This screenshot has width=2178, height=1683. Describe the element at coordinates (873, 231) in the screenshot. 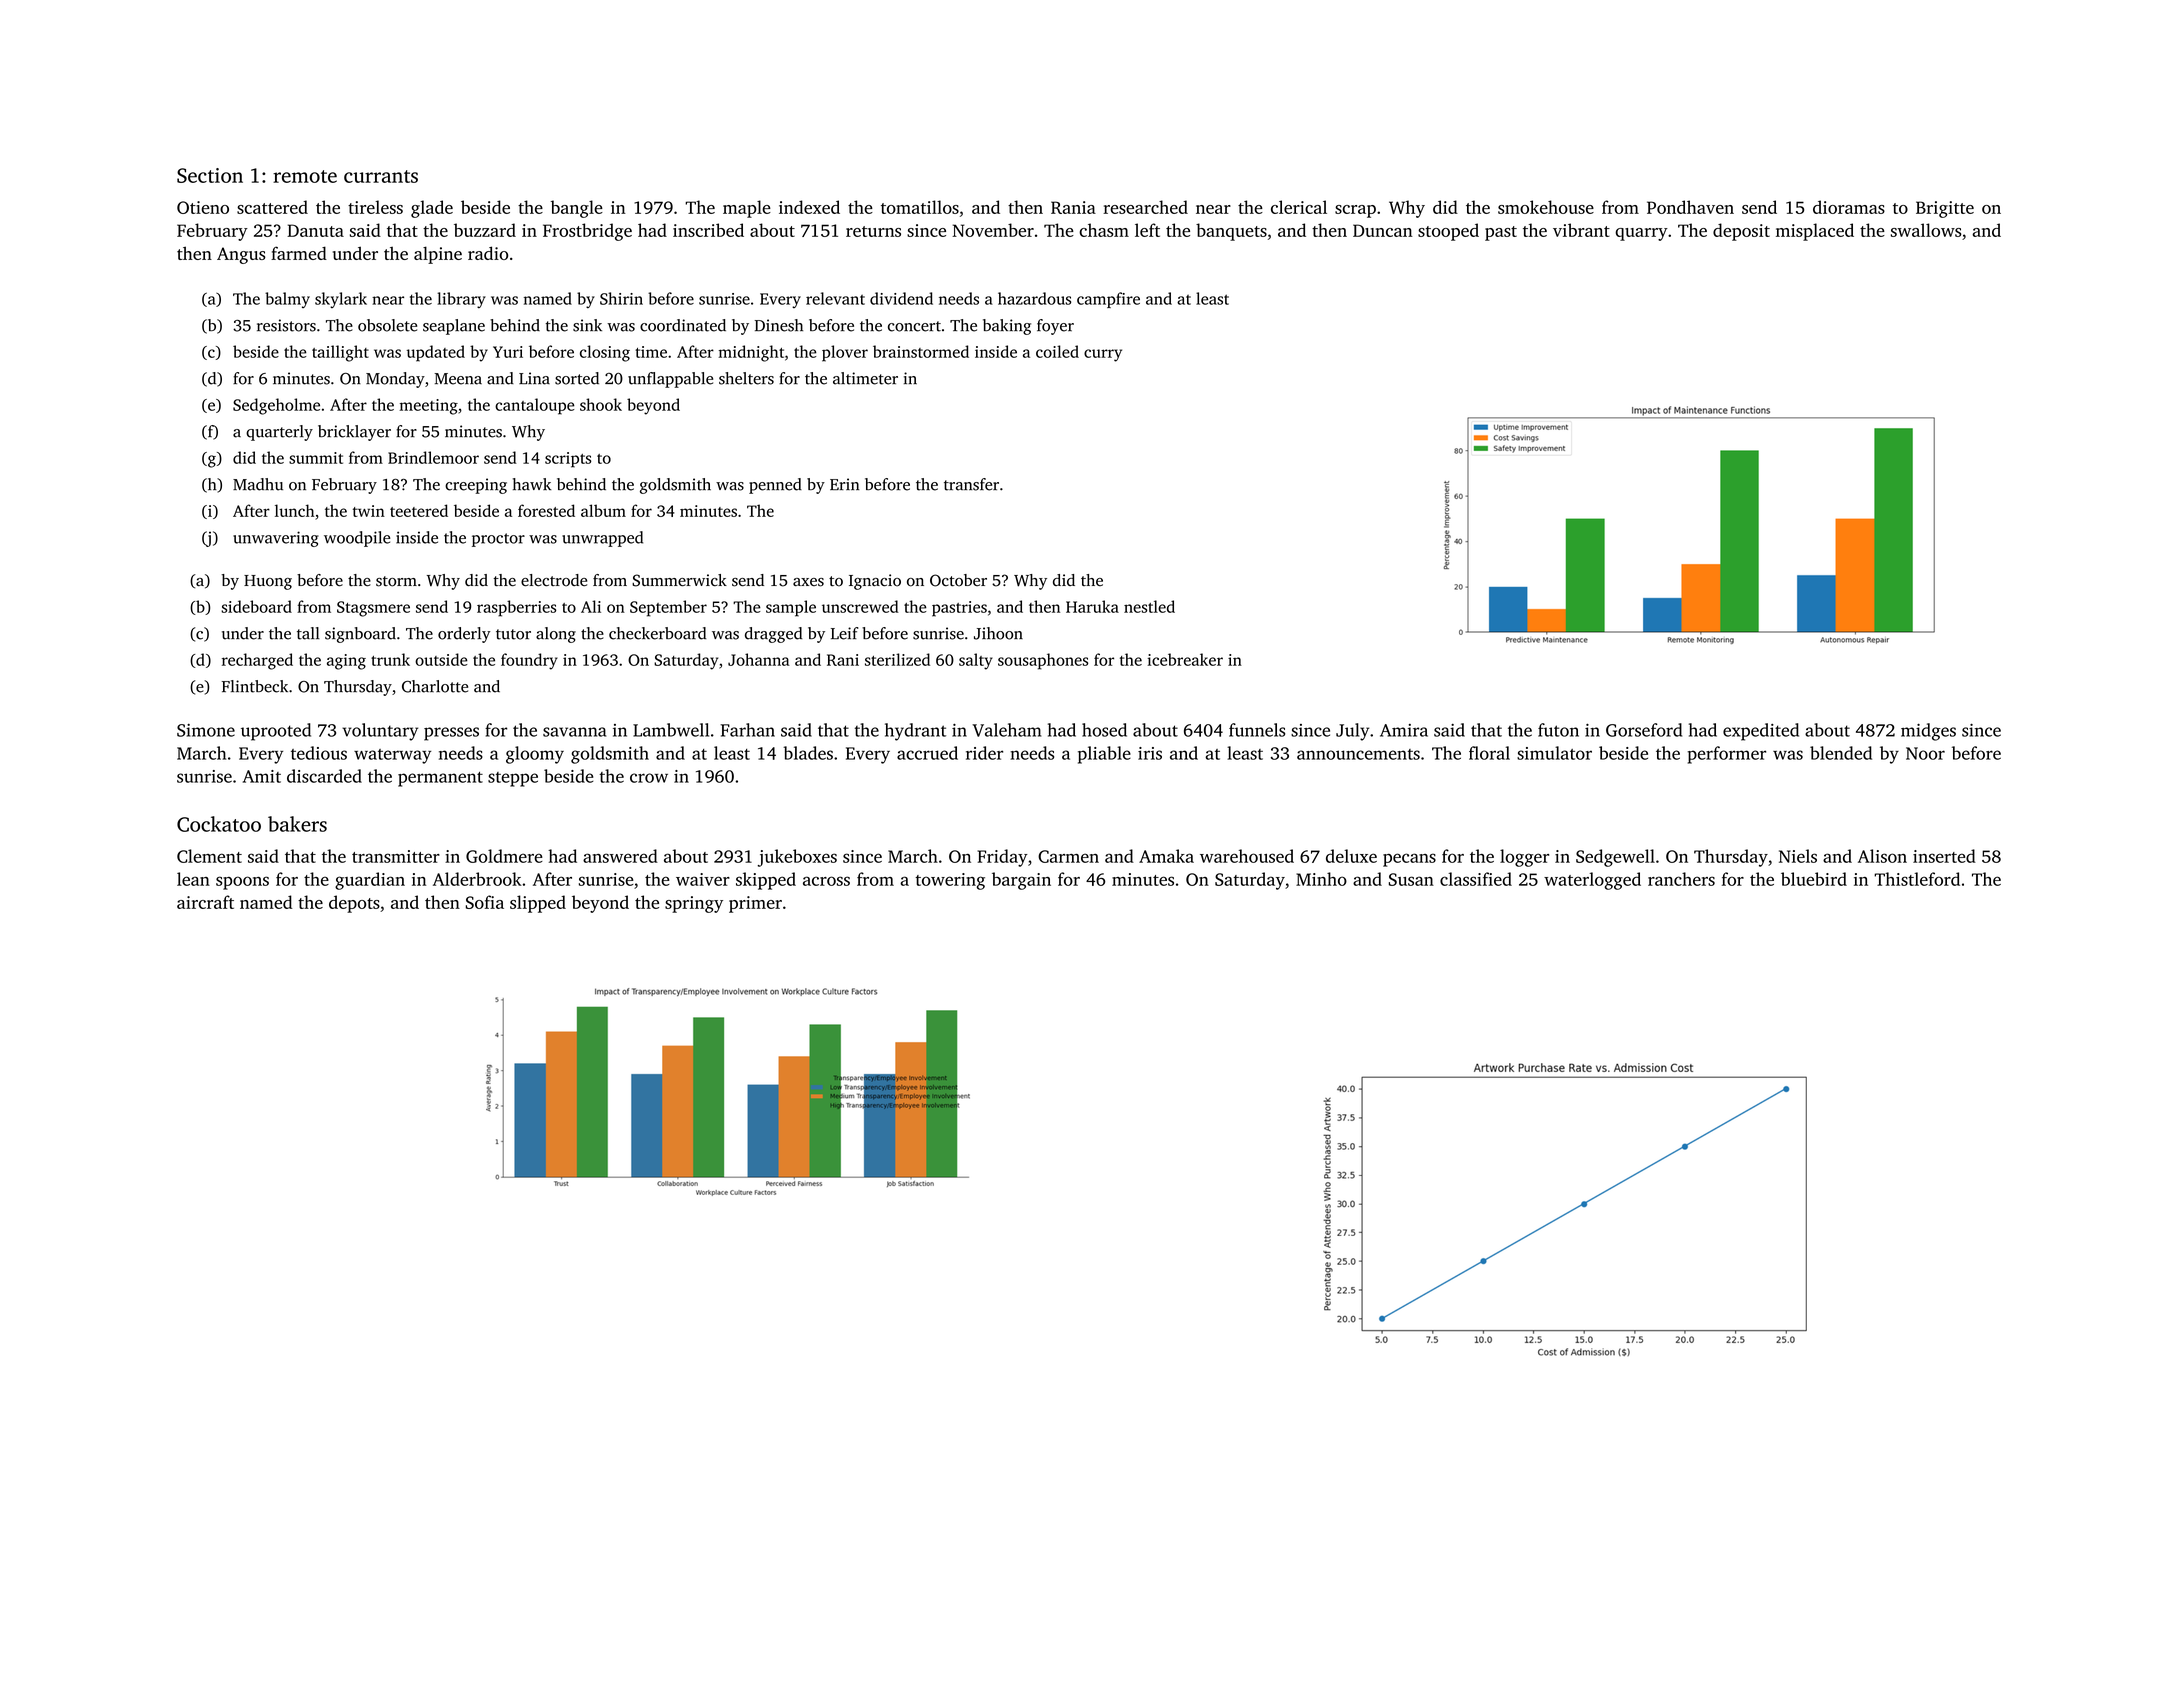

I see `returns` at that location.
